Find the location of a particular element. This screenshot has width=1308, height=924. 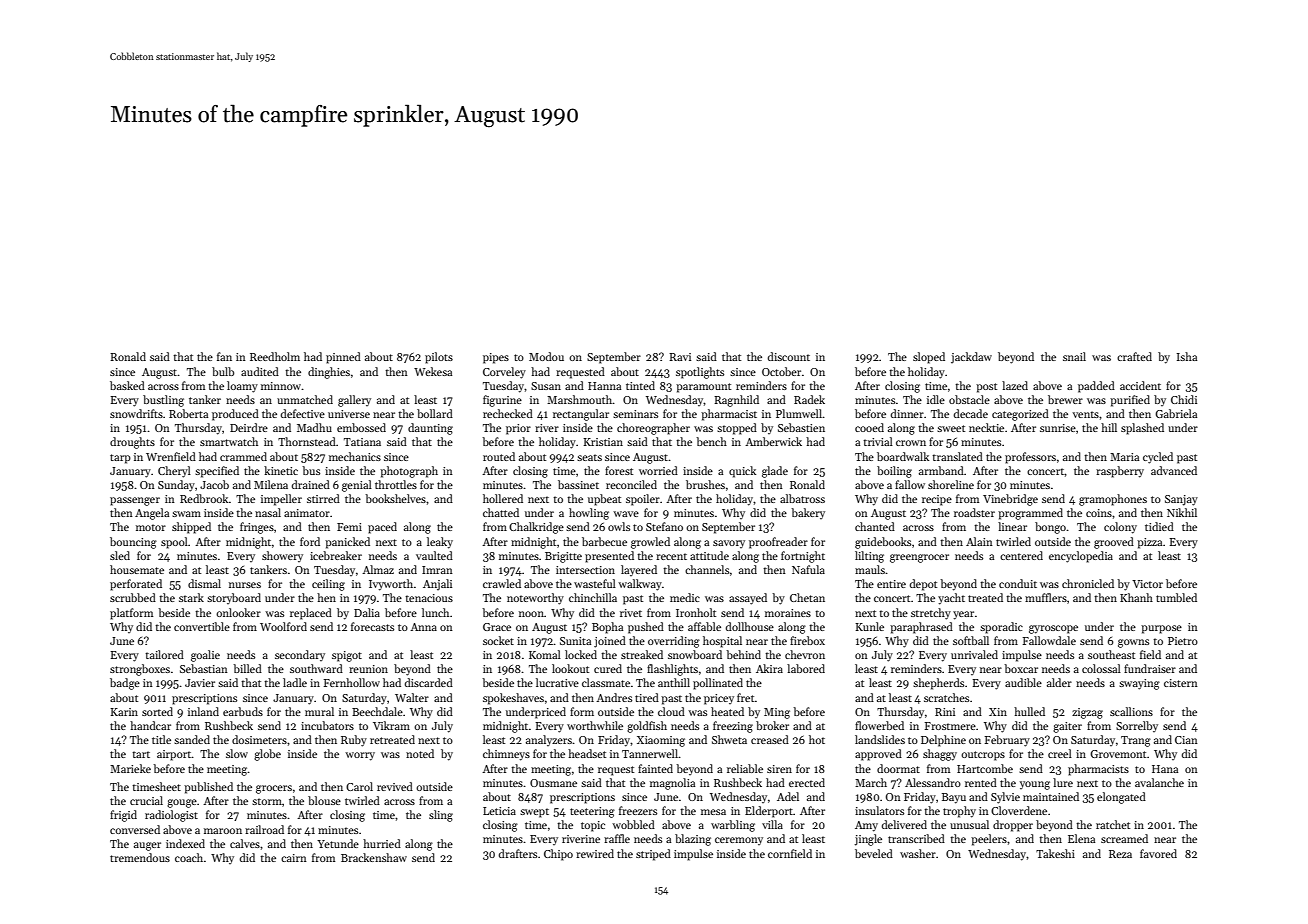

rewired is located at coordinates (595, 853).
